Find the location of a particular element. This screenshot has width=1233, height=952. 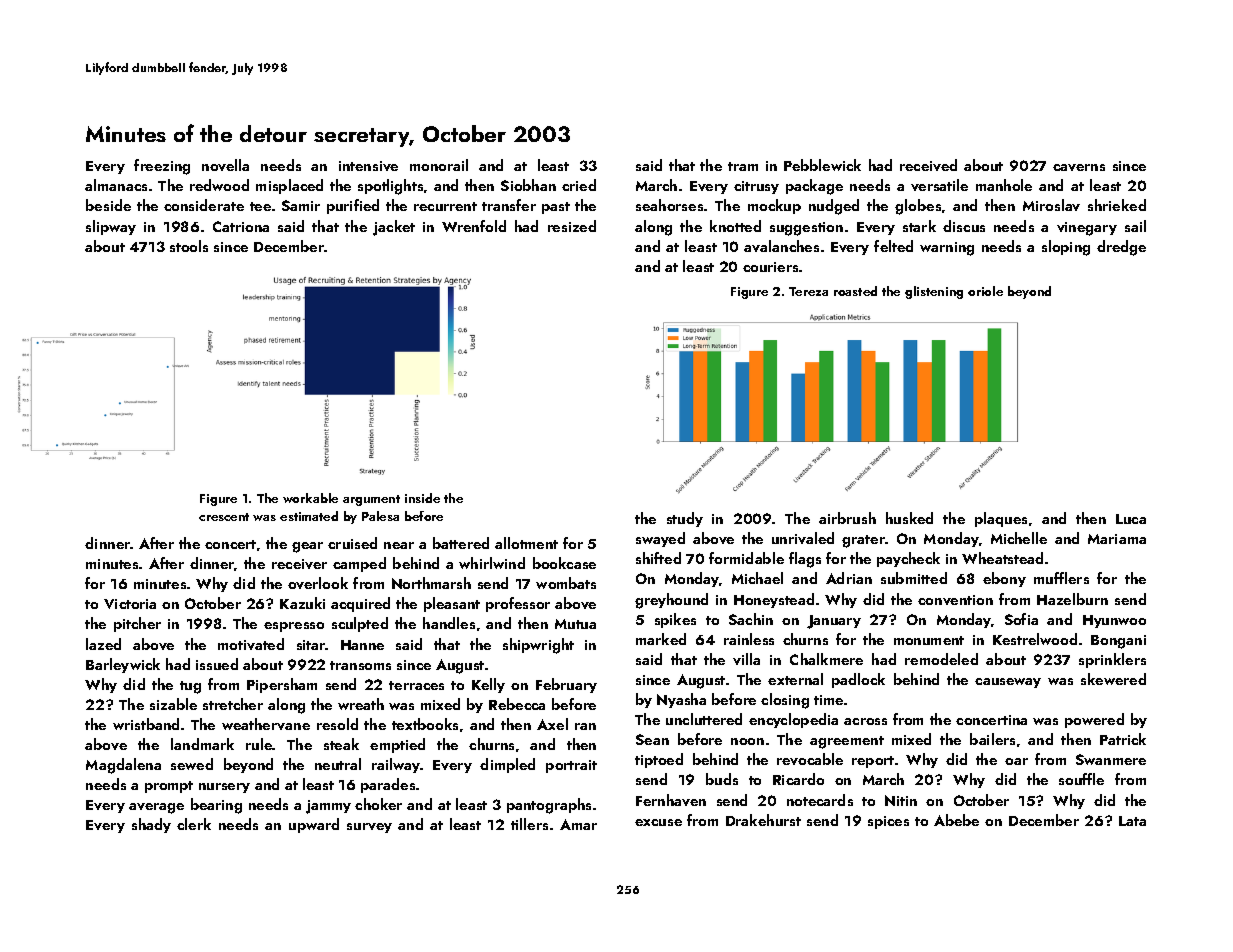

Tereza is located at coordinates (808, 291).
